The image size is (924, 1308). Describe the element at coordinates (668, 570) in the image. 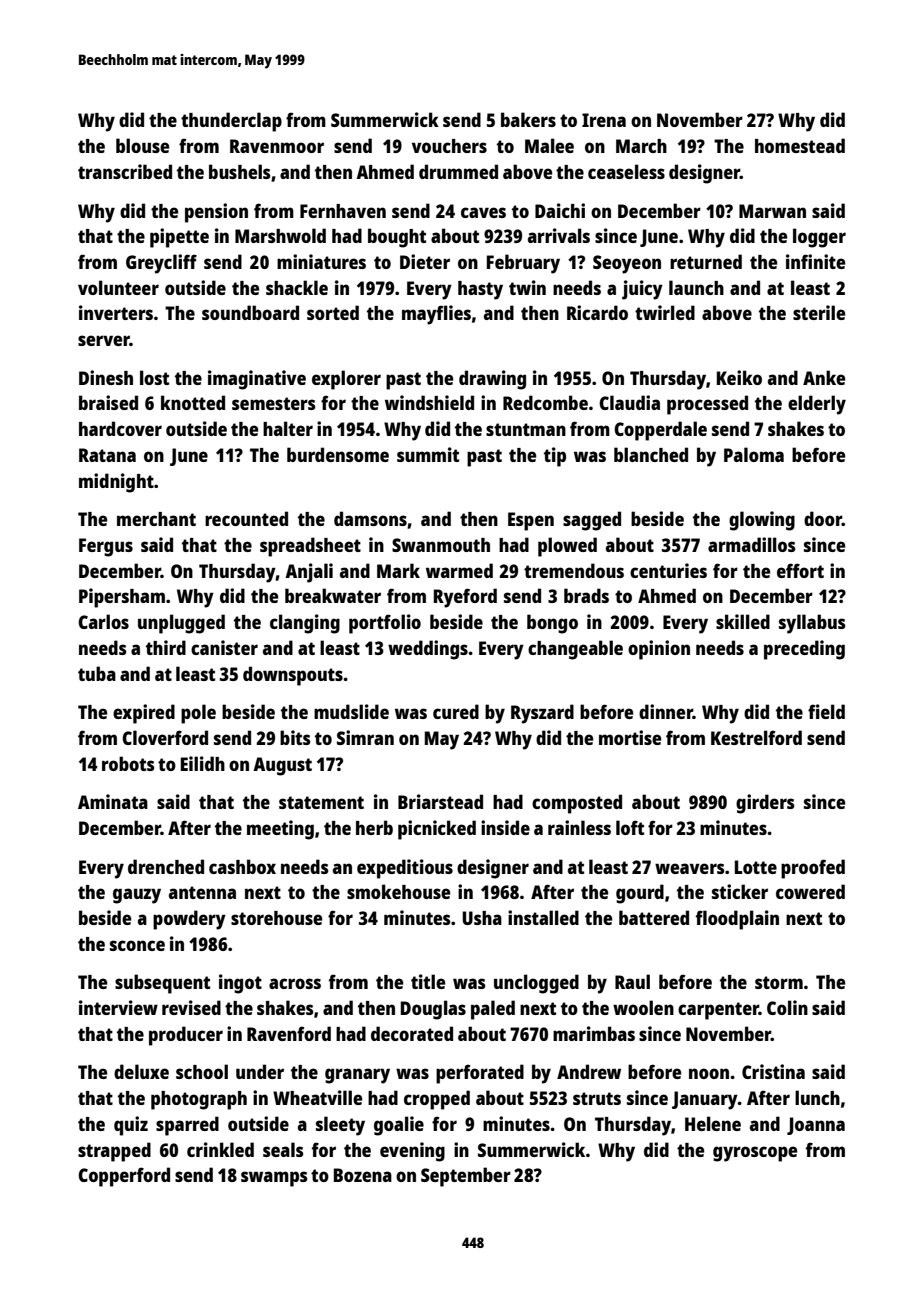

I see `centuries` at that location.
